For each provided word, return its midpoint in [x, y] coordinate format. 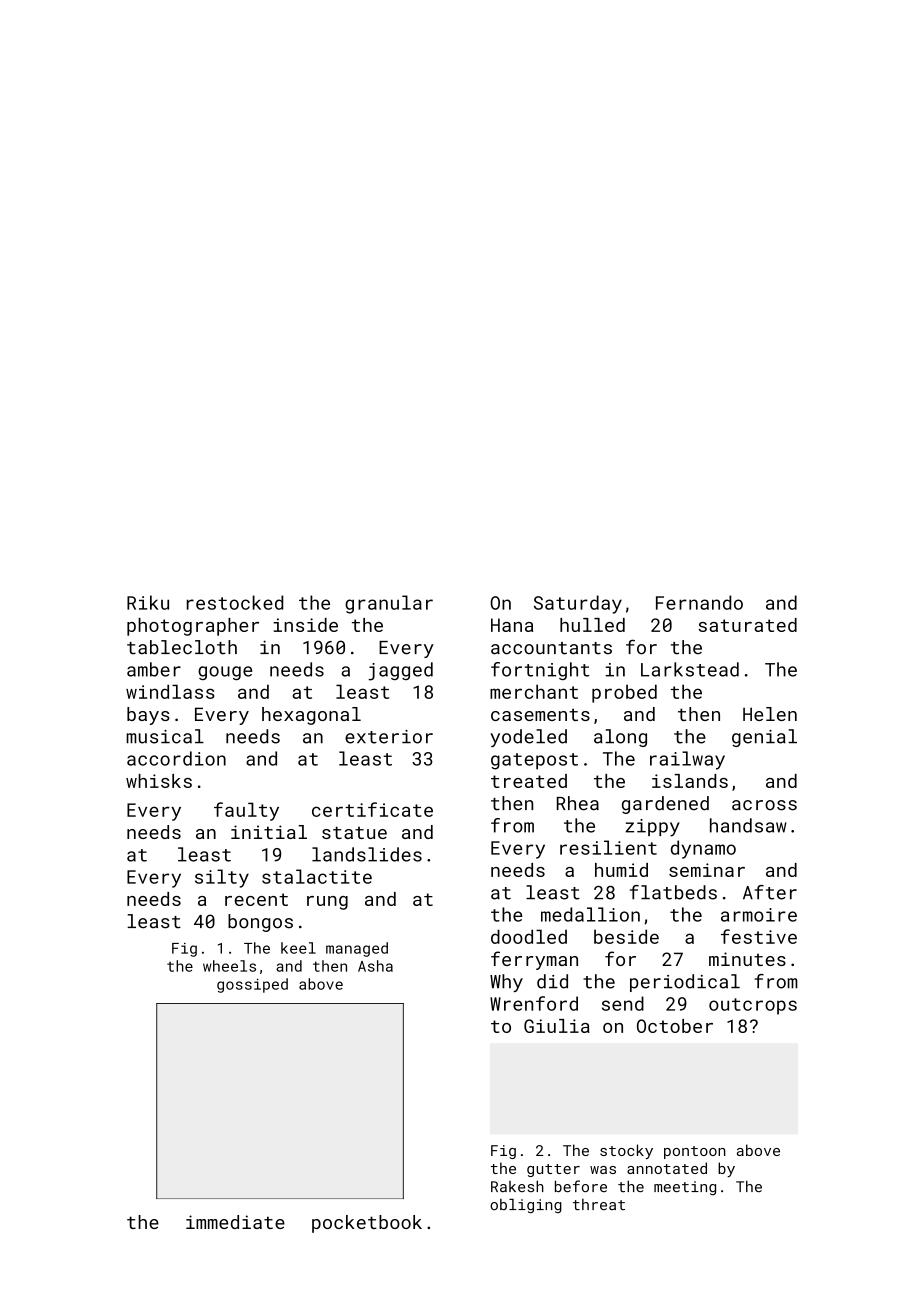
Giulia [557, 1026]
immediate [235, 1222]
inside [305, 625]
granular [389, 604]
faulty [246, 811]
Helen [770, 714]
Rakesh [517, 1186]
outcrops [753, 1006]
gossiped [252, 985]
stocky [626, 1151]
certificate [372, 809]
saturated [747, 625]
